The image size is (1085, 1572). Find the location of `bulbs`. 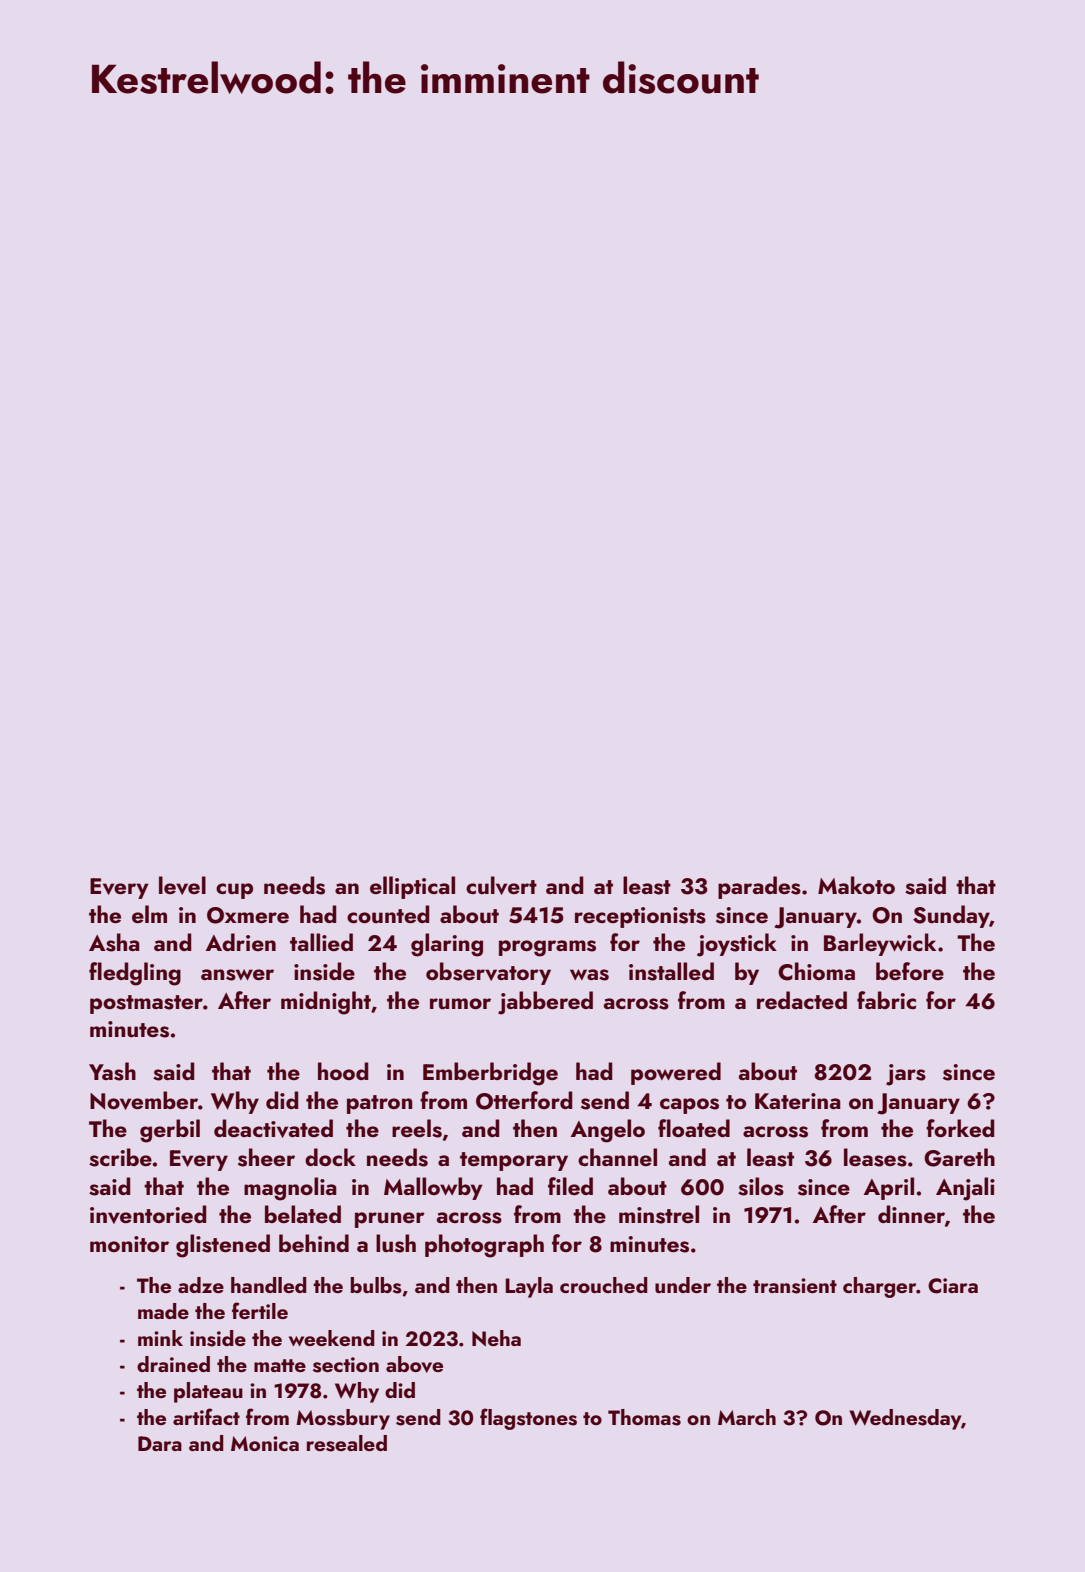

bulbs is located at coordinates (376, 1285).
